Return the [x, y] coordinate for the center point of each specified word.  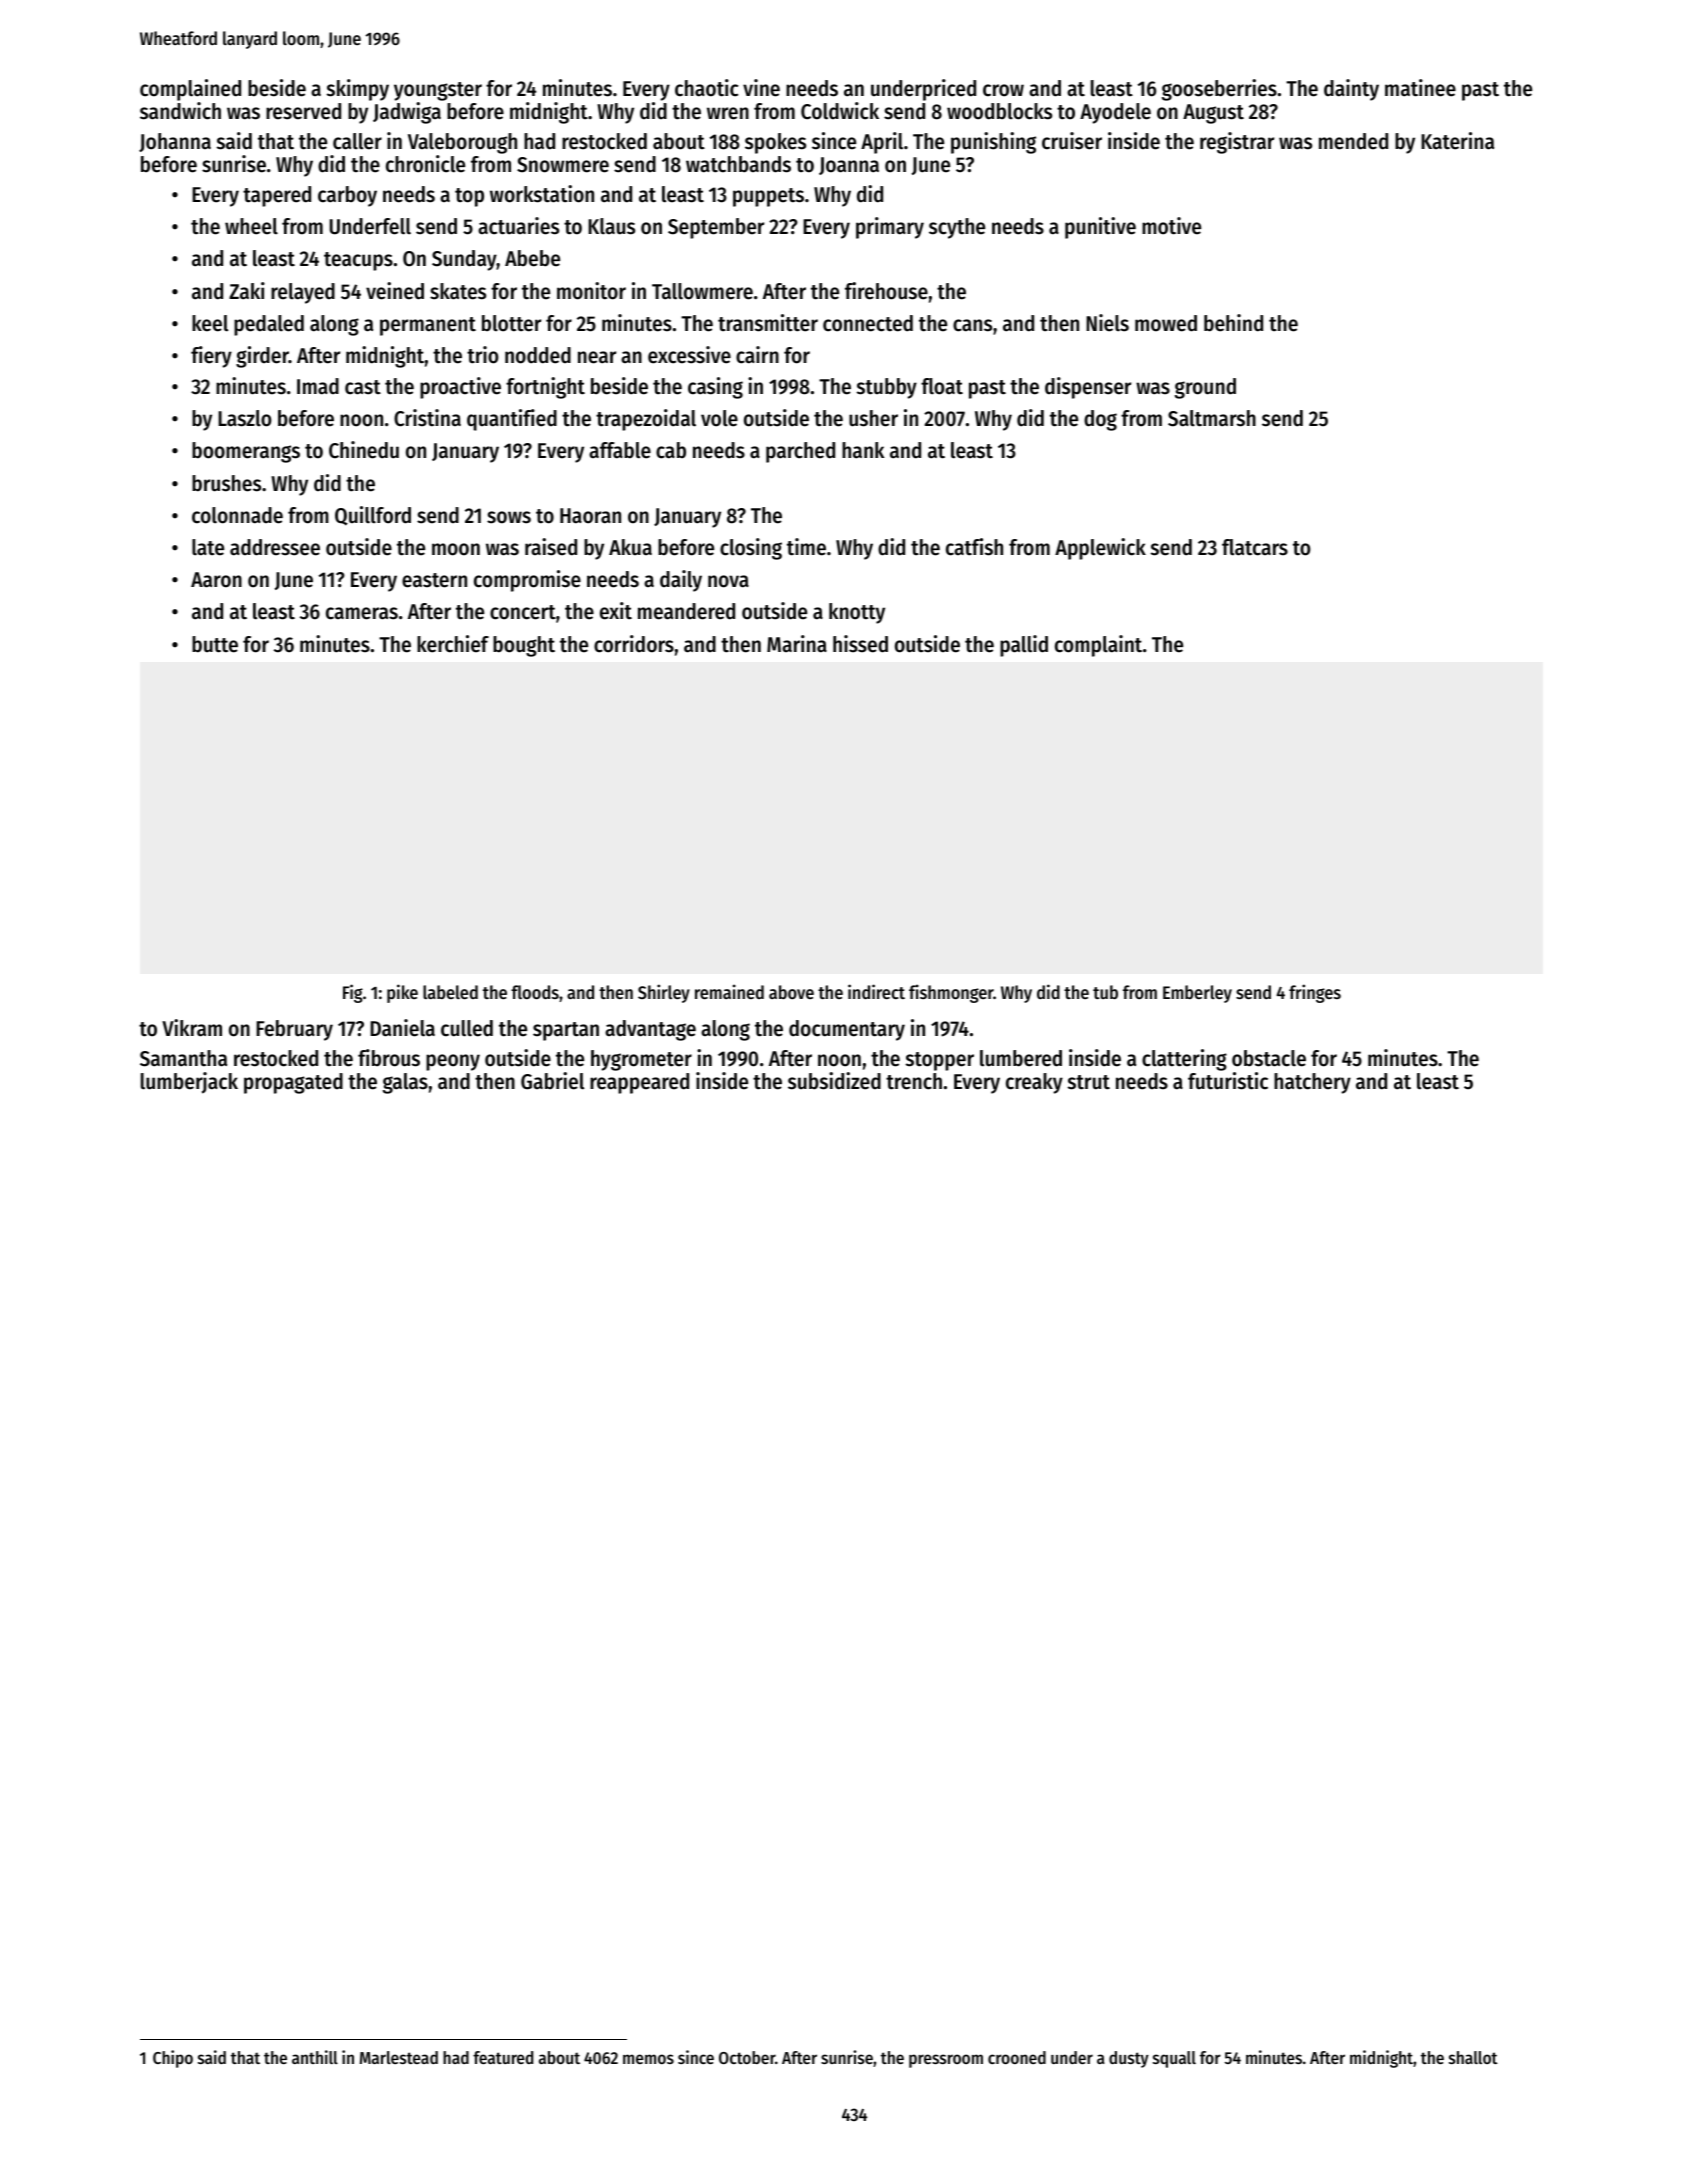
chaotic [706, 88]
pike [402, 993]
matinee [1420, 88]
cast [363, 387]
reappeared [639, 1083]
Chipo [173, 2059]
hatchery [1312, 1083]
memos [648, 2059]
